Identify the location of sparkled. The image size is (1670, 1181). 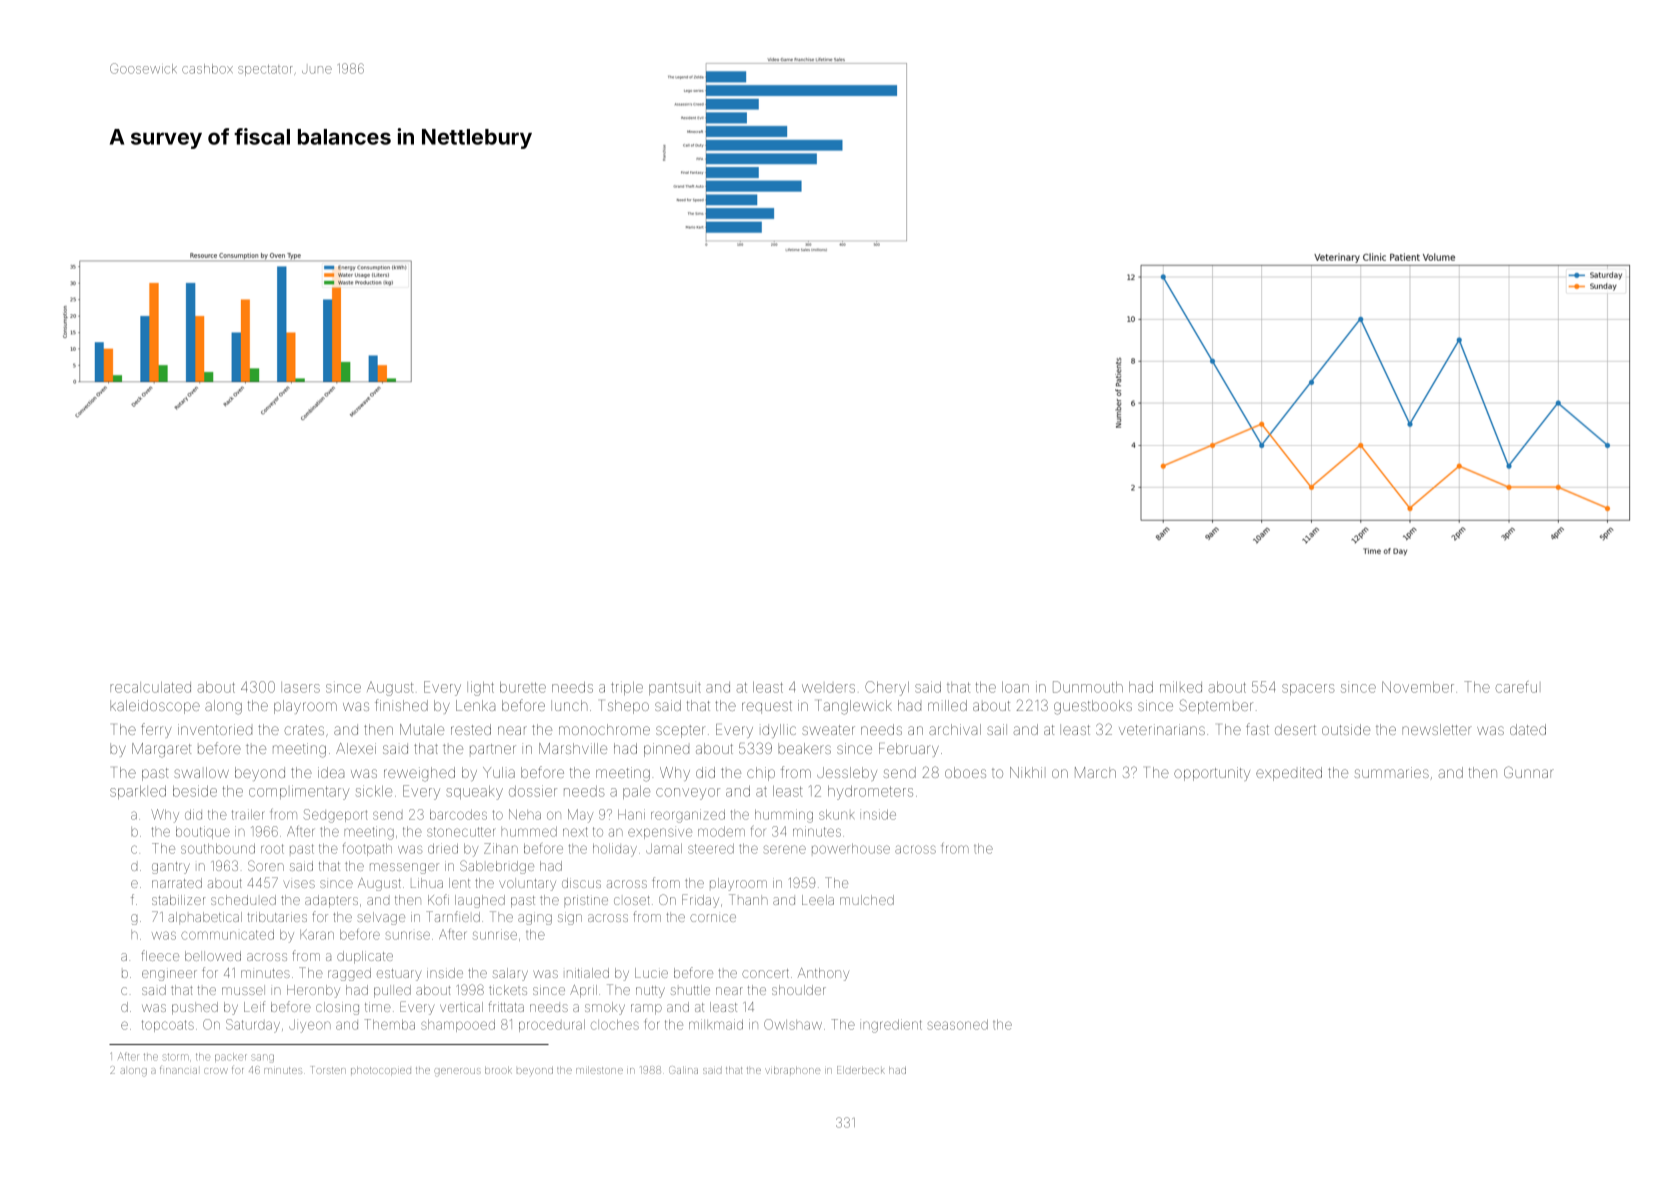
(138, 792).
